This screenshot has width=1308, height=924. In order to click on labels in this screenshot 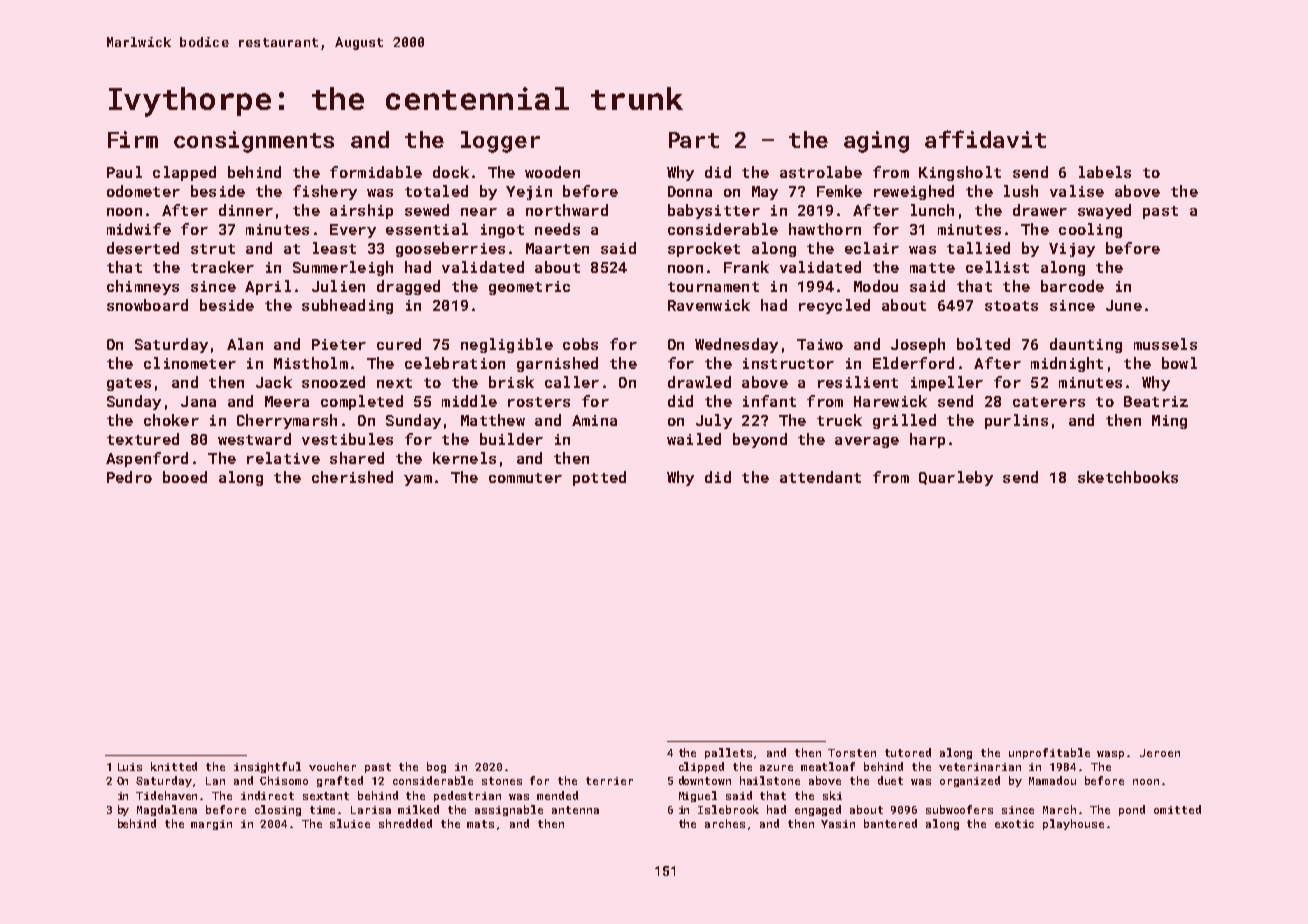, I will do `click(1105, 172)`.
